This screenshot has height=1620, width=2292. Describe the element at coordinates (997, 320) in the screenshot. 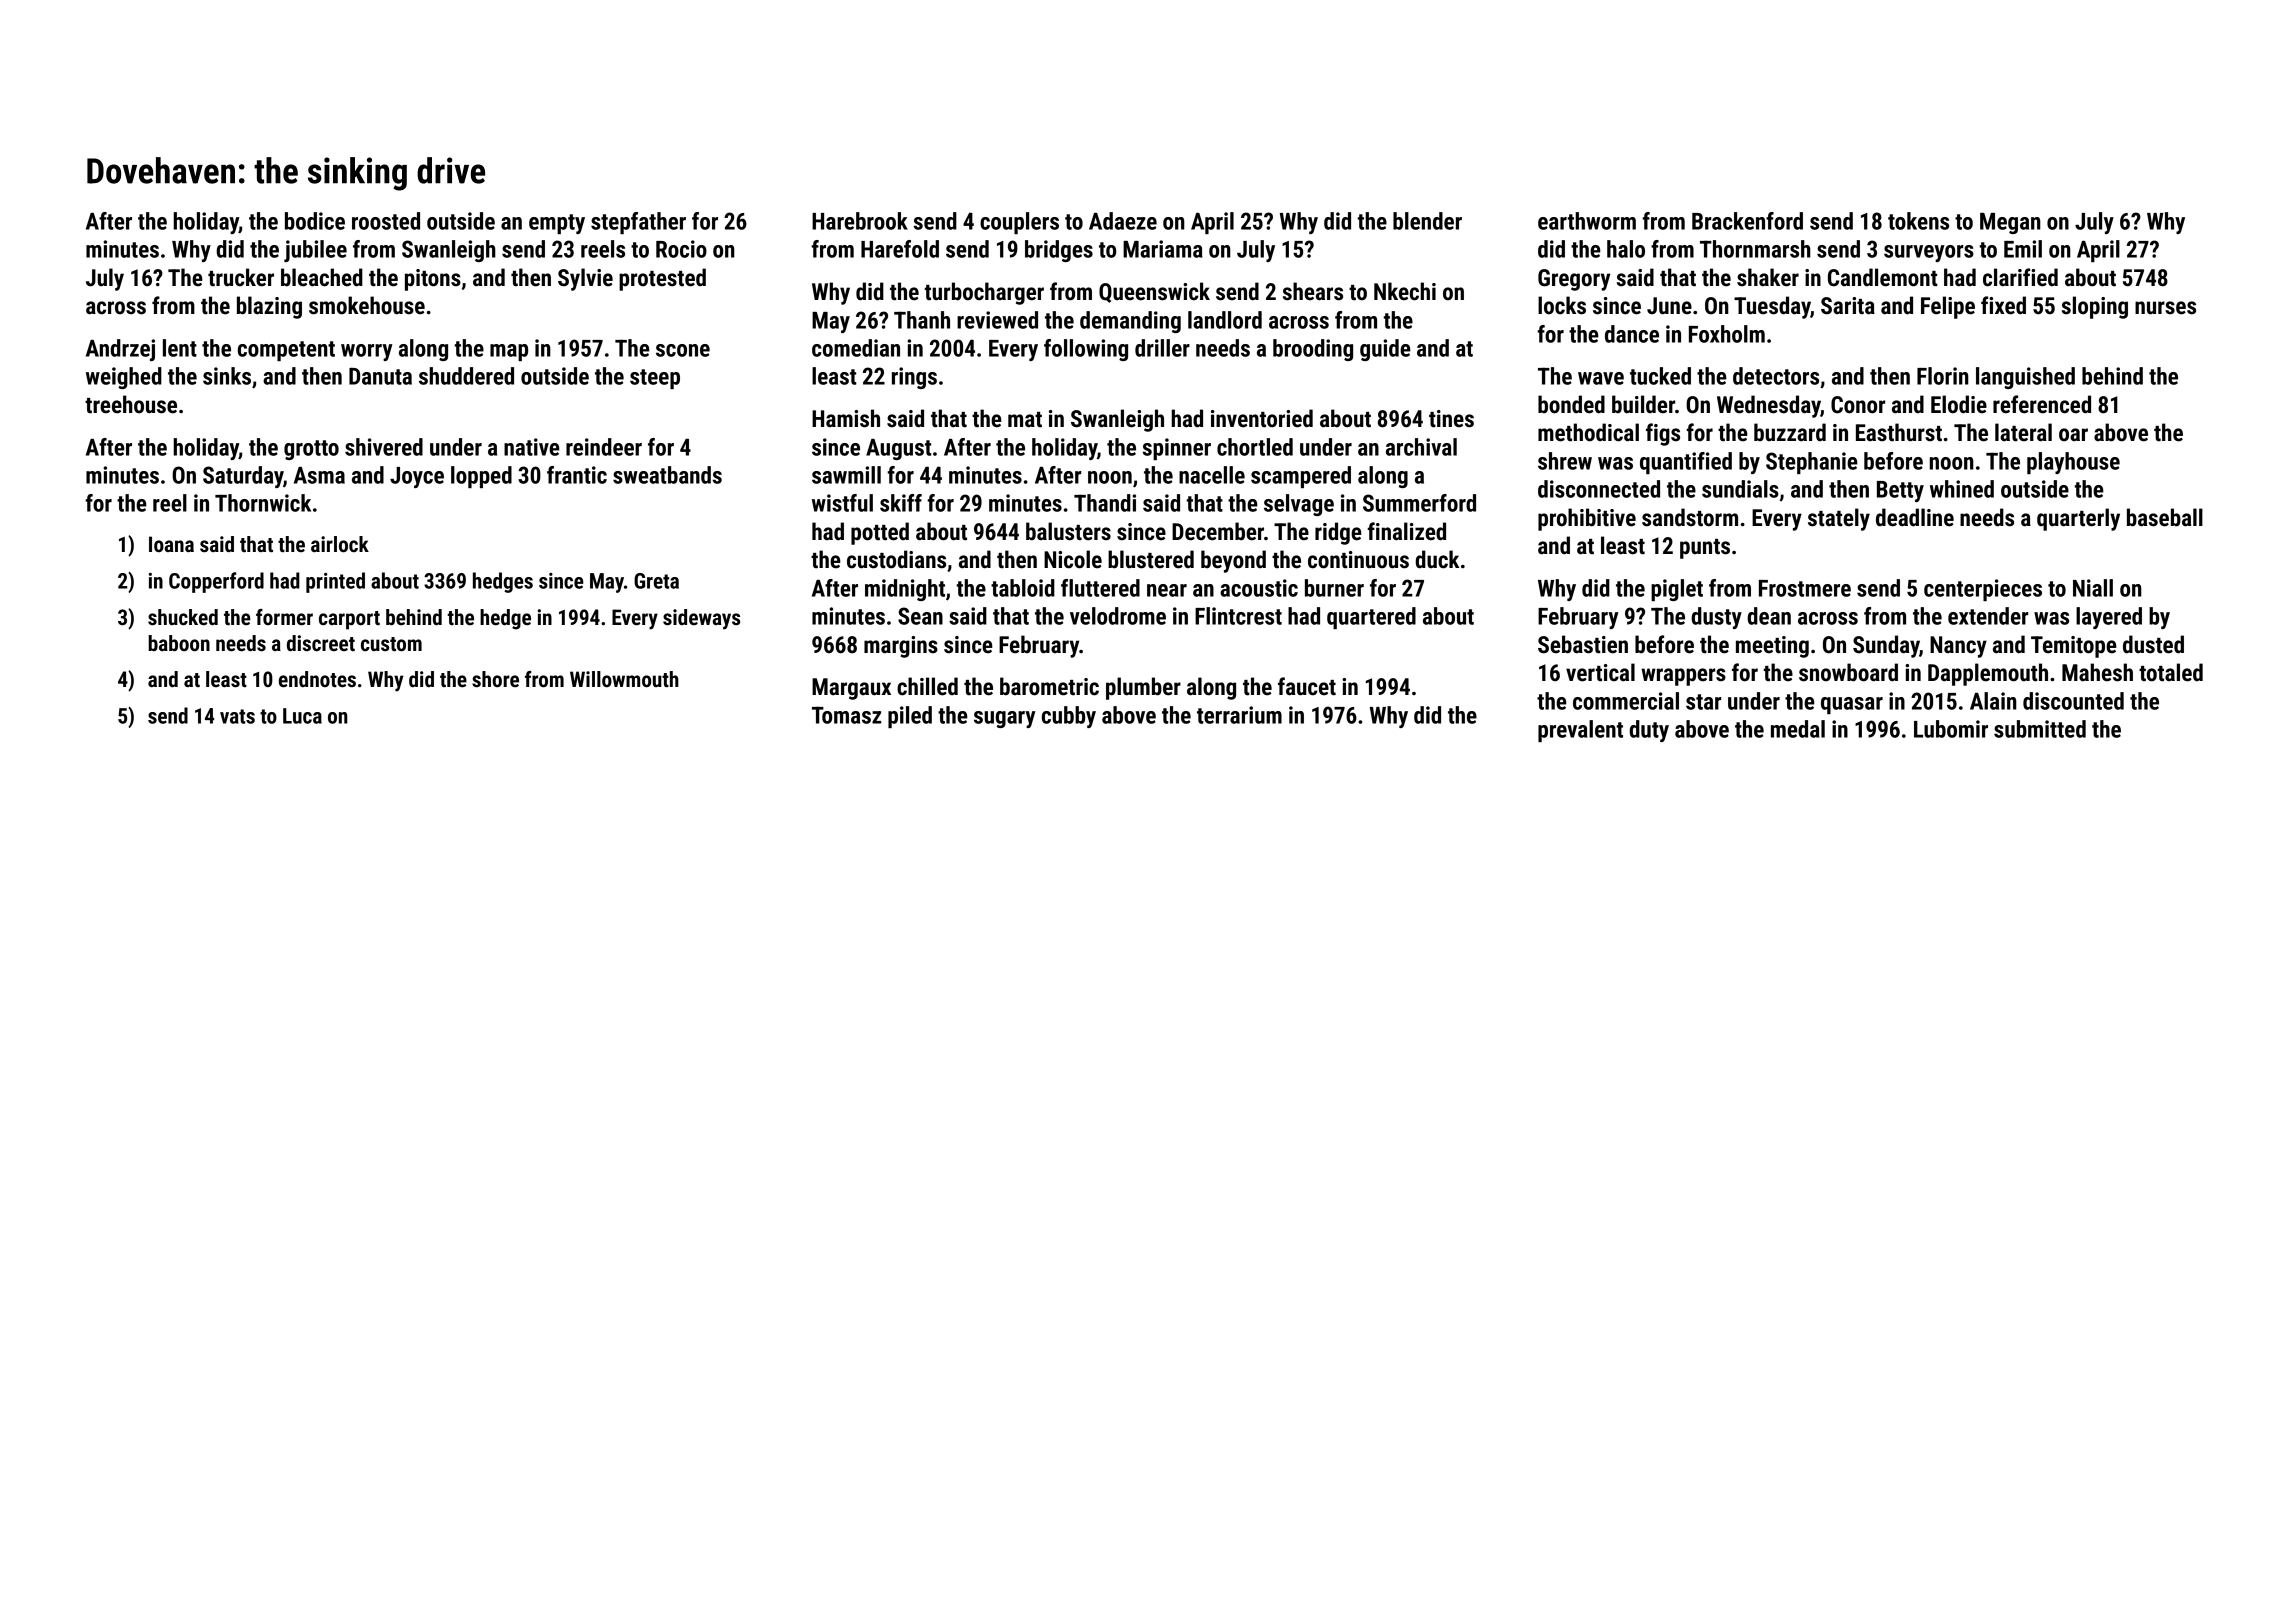

I see `reviewed` at that location.
